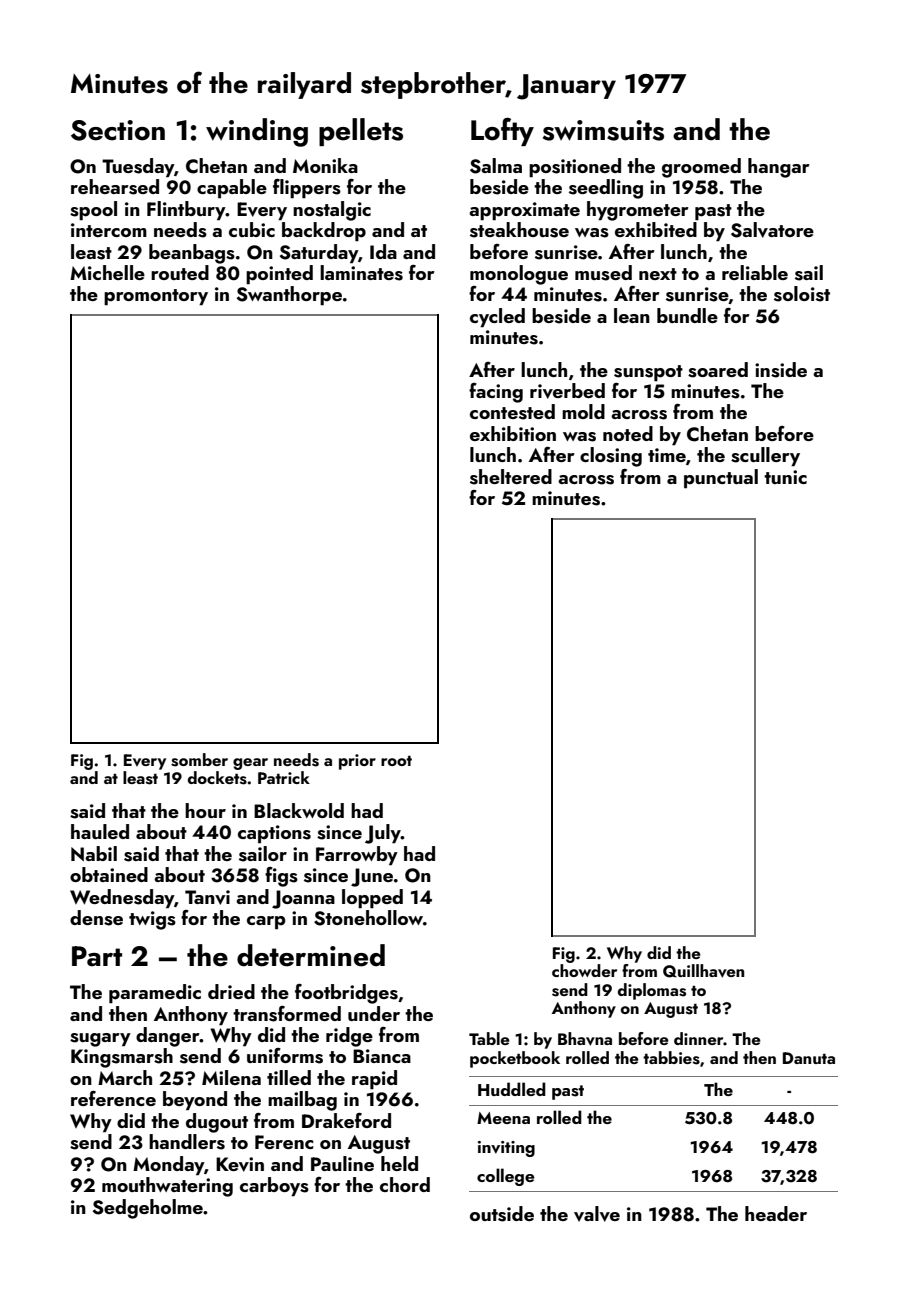  What do you see at coordinates (289, 295) in the screenshot?
I see `Swanthorpe` at bounding box center [289, 295].
